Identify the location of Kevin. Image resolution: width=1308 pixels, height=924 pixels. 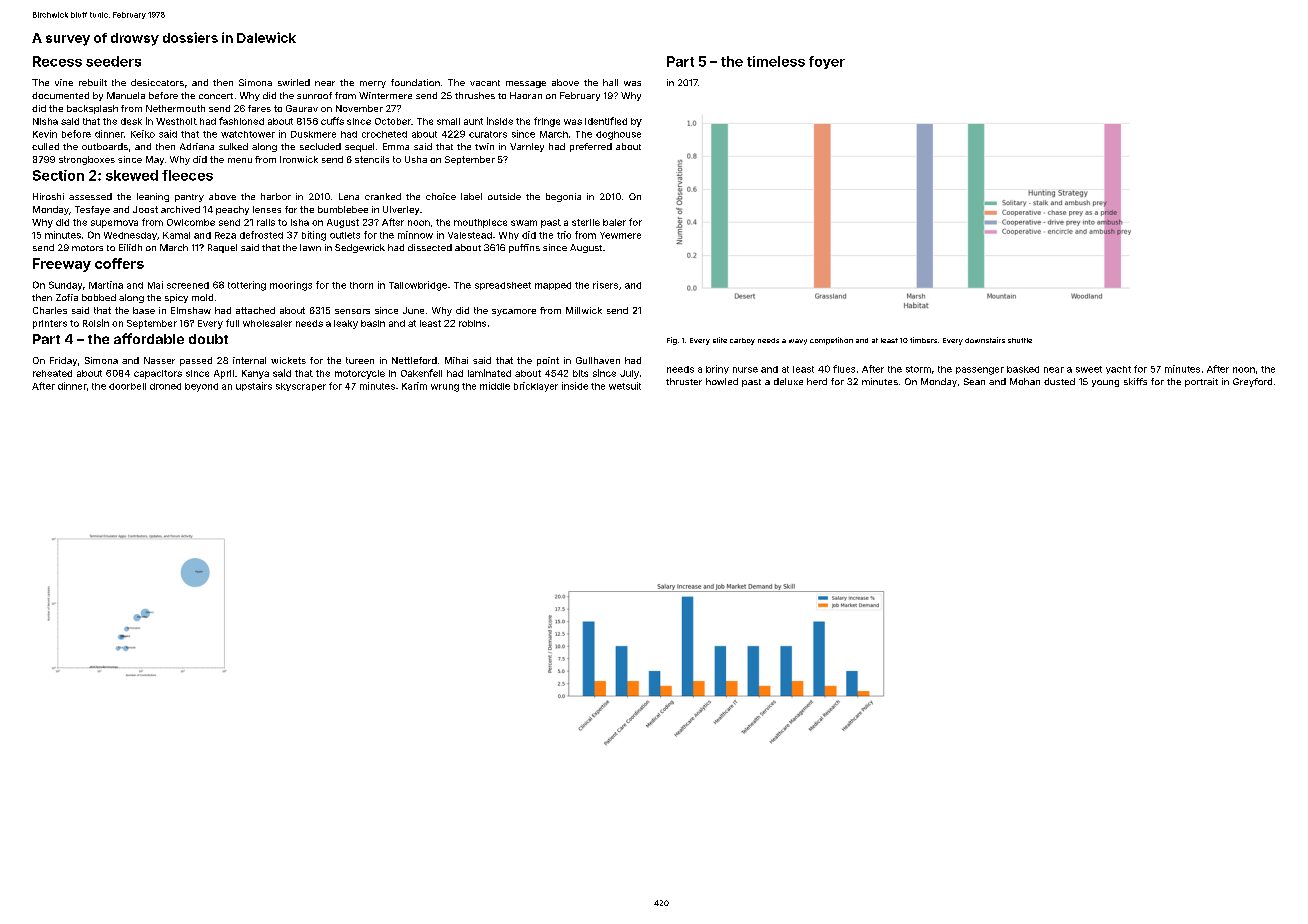
(45, 134).
